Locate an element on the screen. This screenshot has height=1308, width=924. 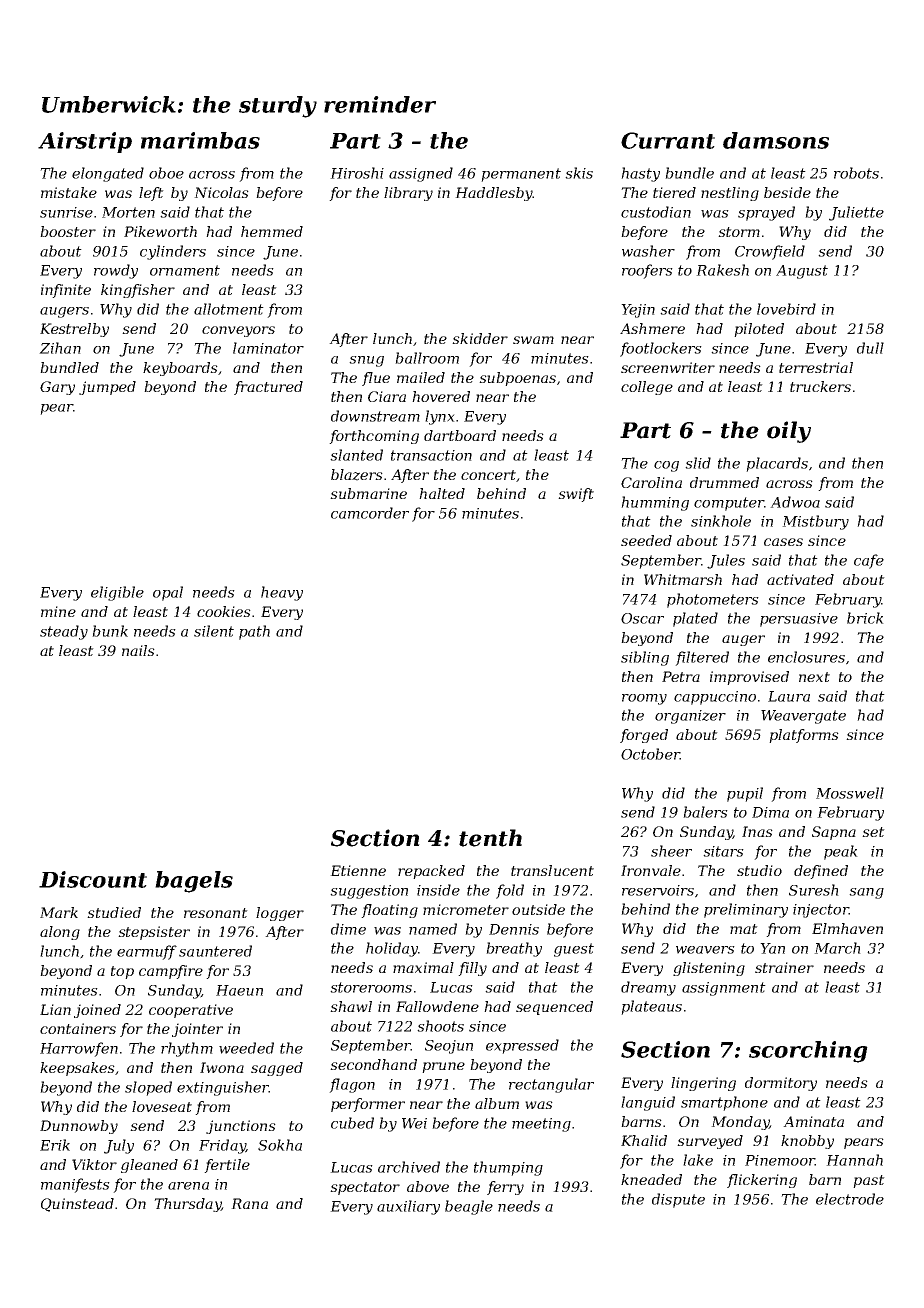
keyboards is located at coordinates (180, 369).
